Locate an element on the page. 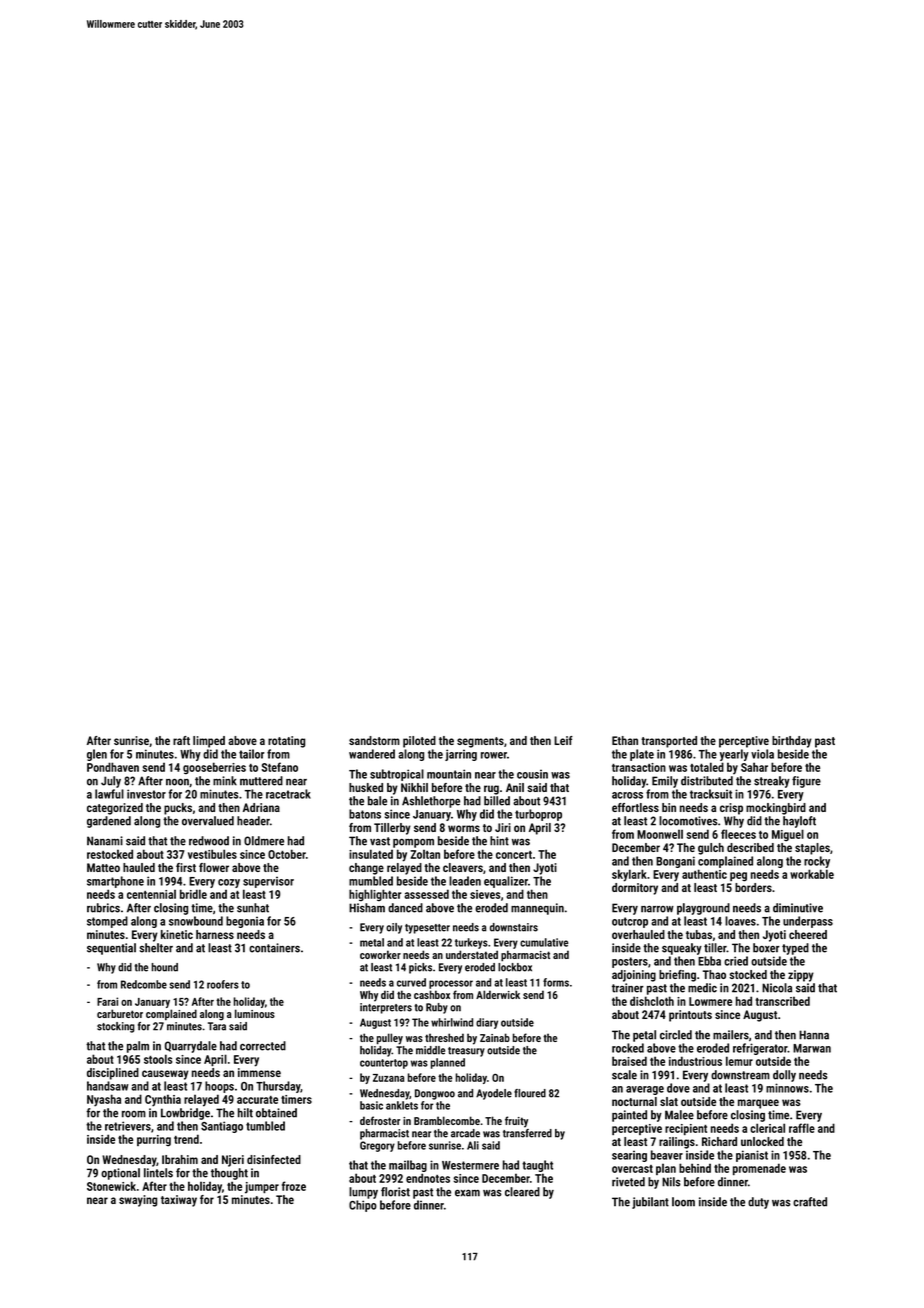  fruity is located at coordinates (516, 1122).
